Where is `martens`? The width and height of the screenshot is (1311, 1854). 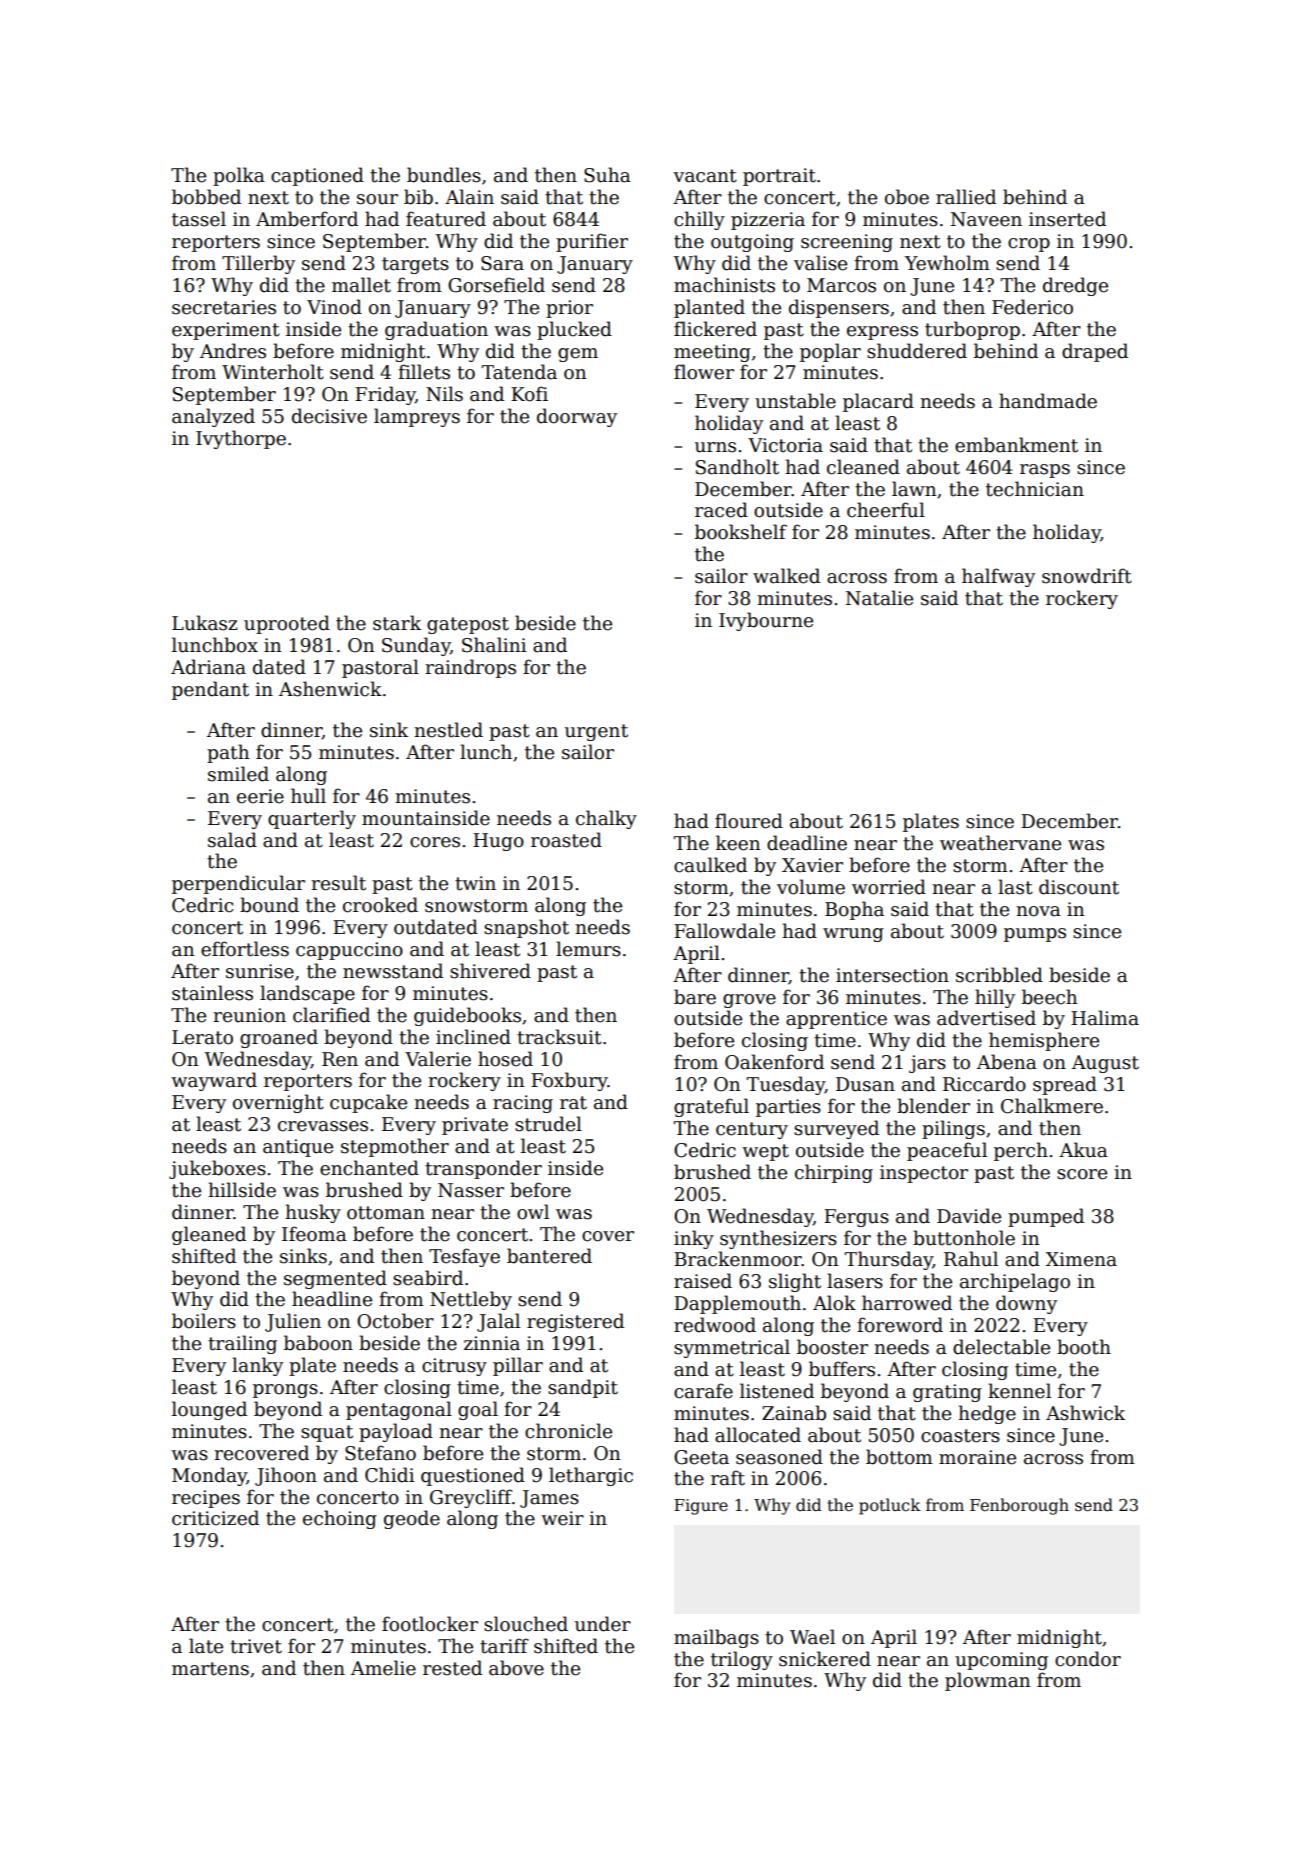 martens is located at coordinates (210, 1669).
